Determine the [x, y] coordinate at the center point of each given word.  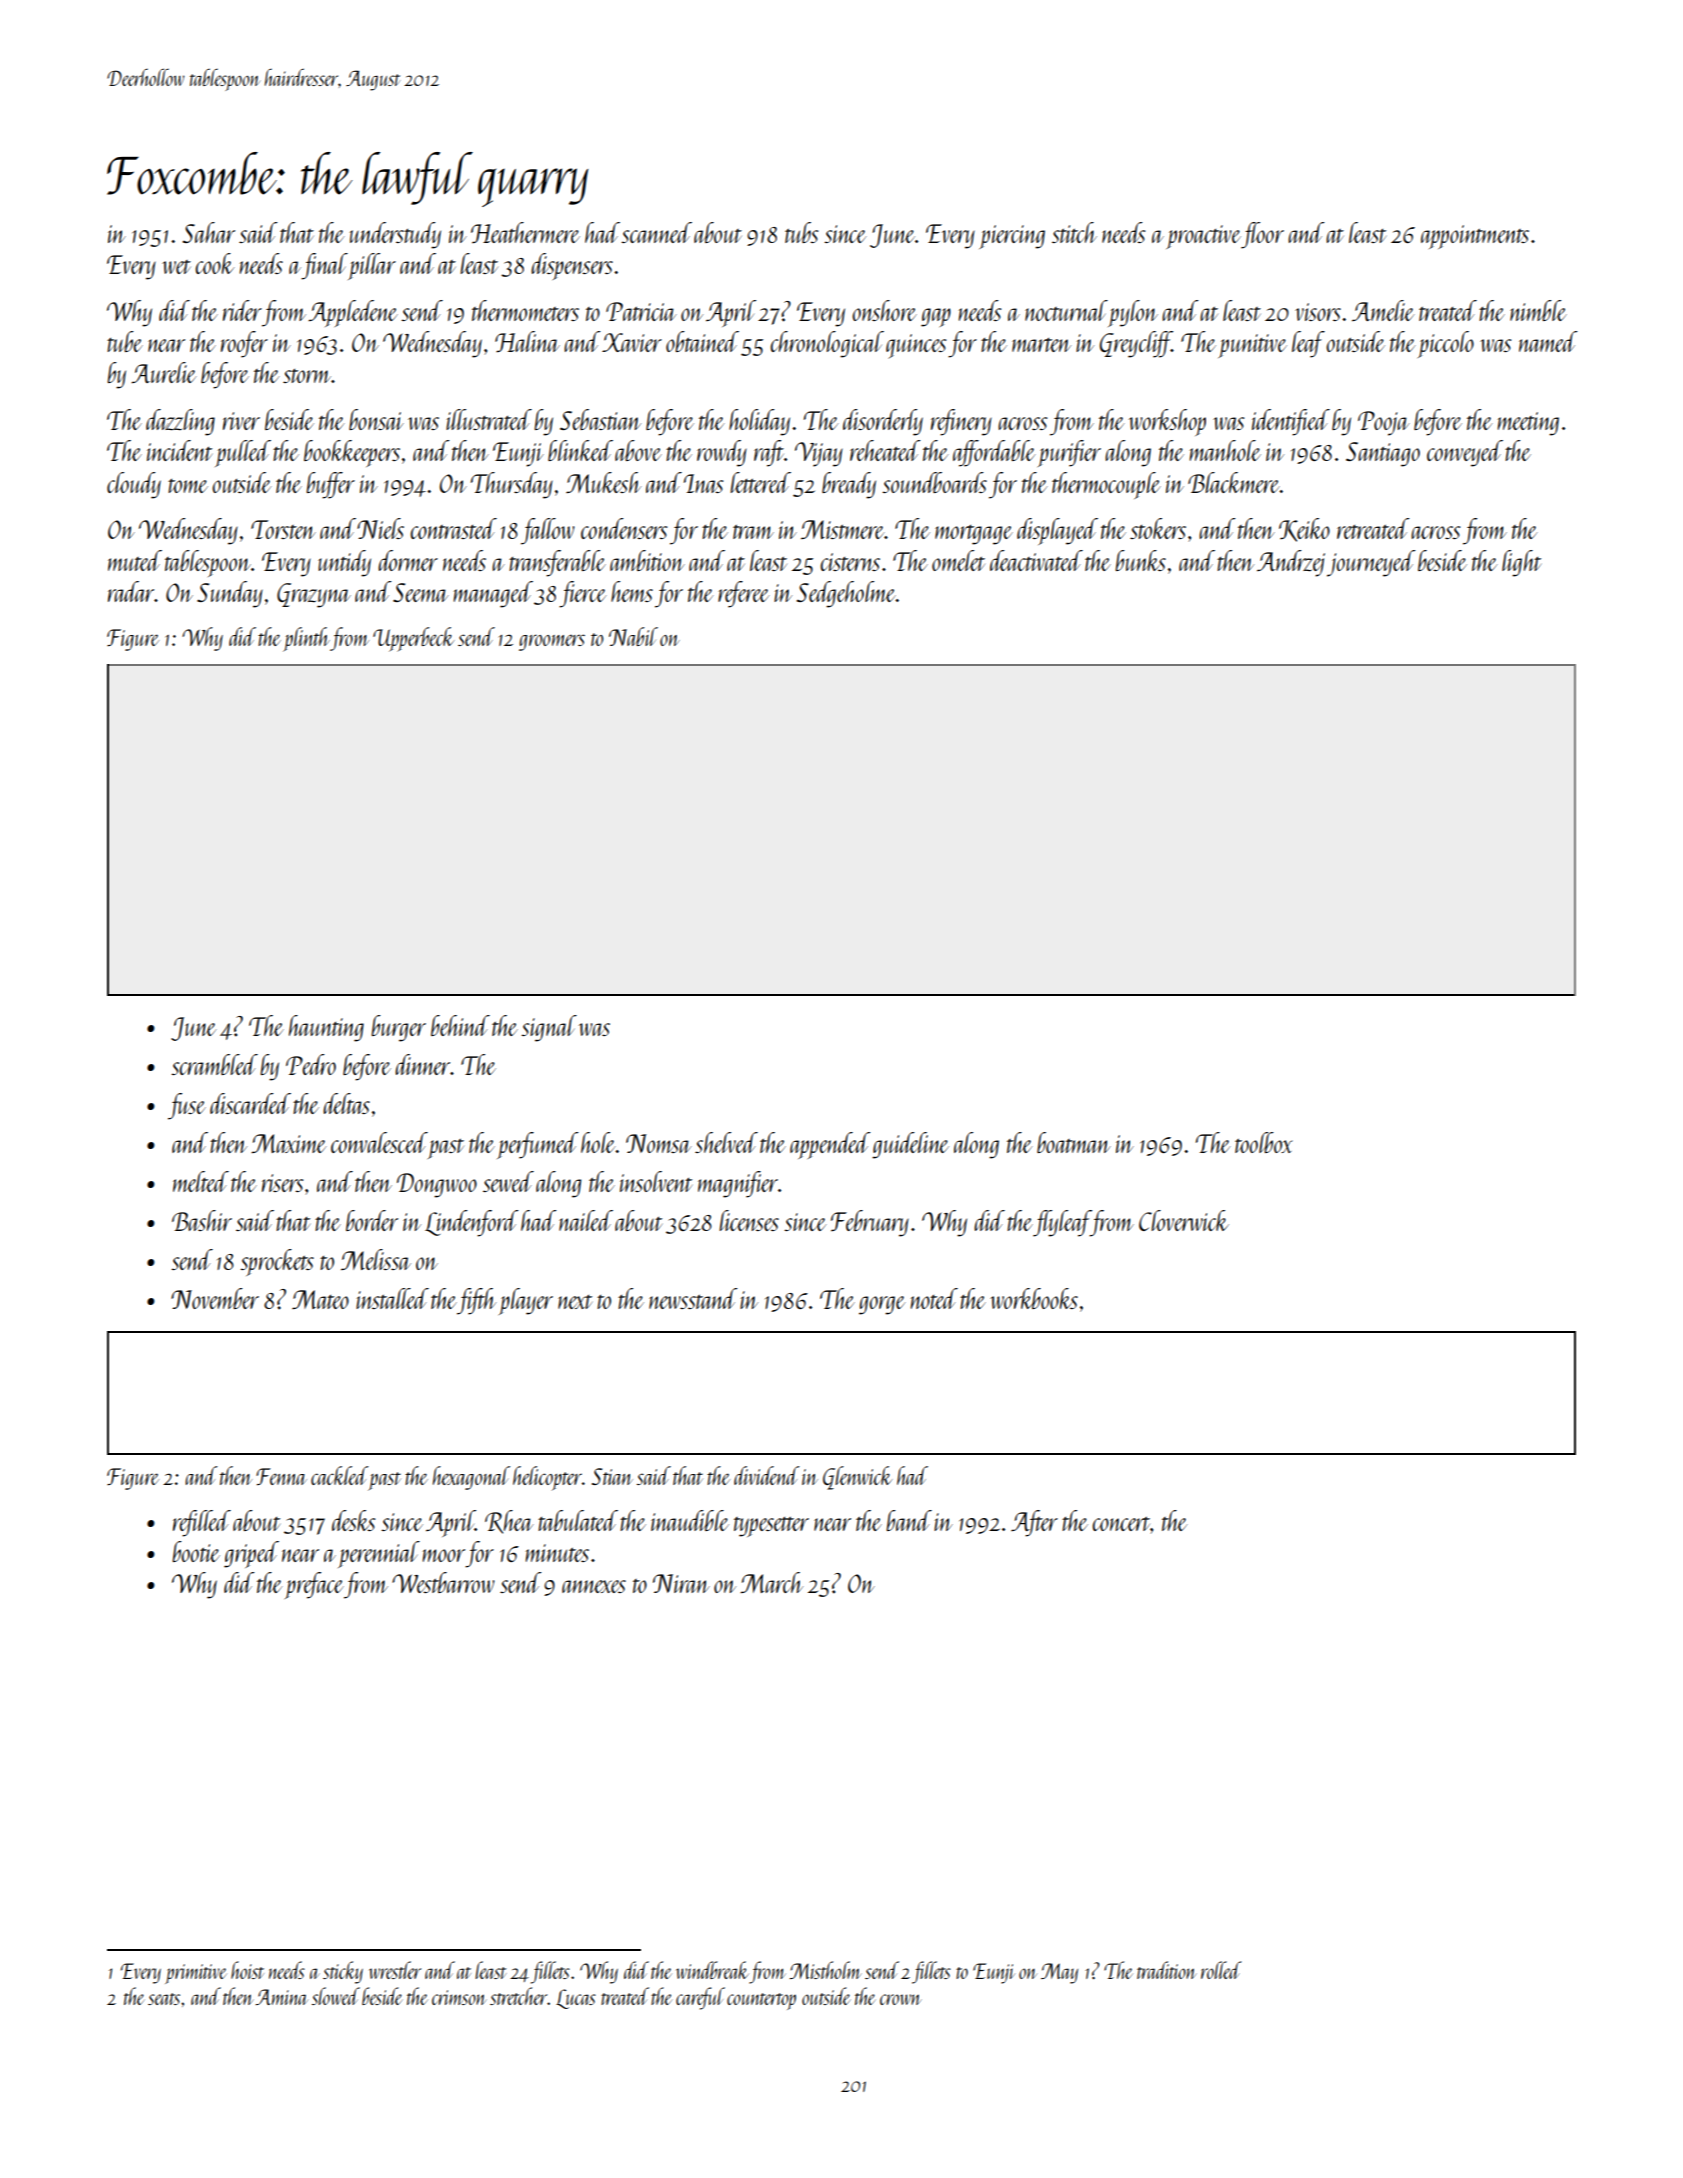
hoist [247, 1970]
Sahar [209, 232]
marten [1041, 345]
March [771, 1582]
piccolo [1446, 344]
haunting [326, 1028]
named [1548, 341]
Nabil [633, 636]
